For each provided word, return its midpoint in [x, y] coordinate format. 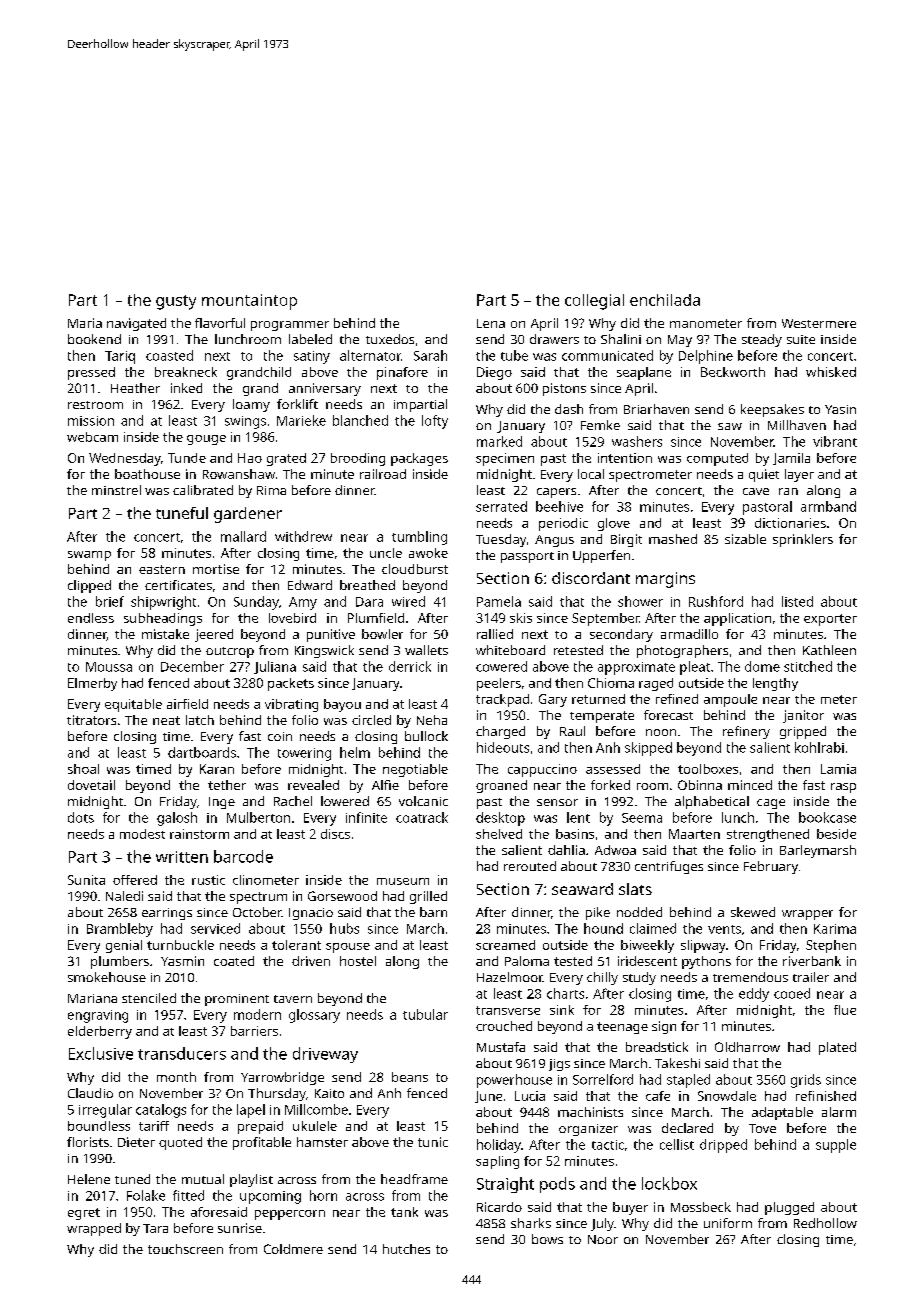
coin [280, 736]
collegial [594, 302]
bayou [342, 705]
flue [845, 1010]
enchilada [665, 300]
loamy [251, 405]
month [176, 1077]
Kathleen [829, 650]
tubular [425, 1014]
